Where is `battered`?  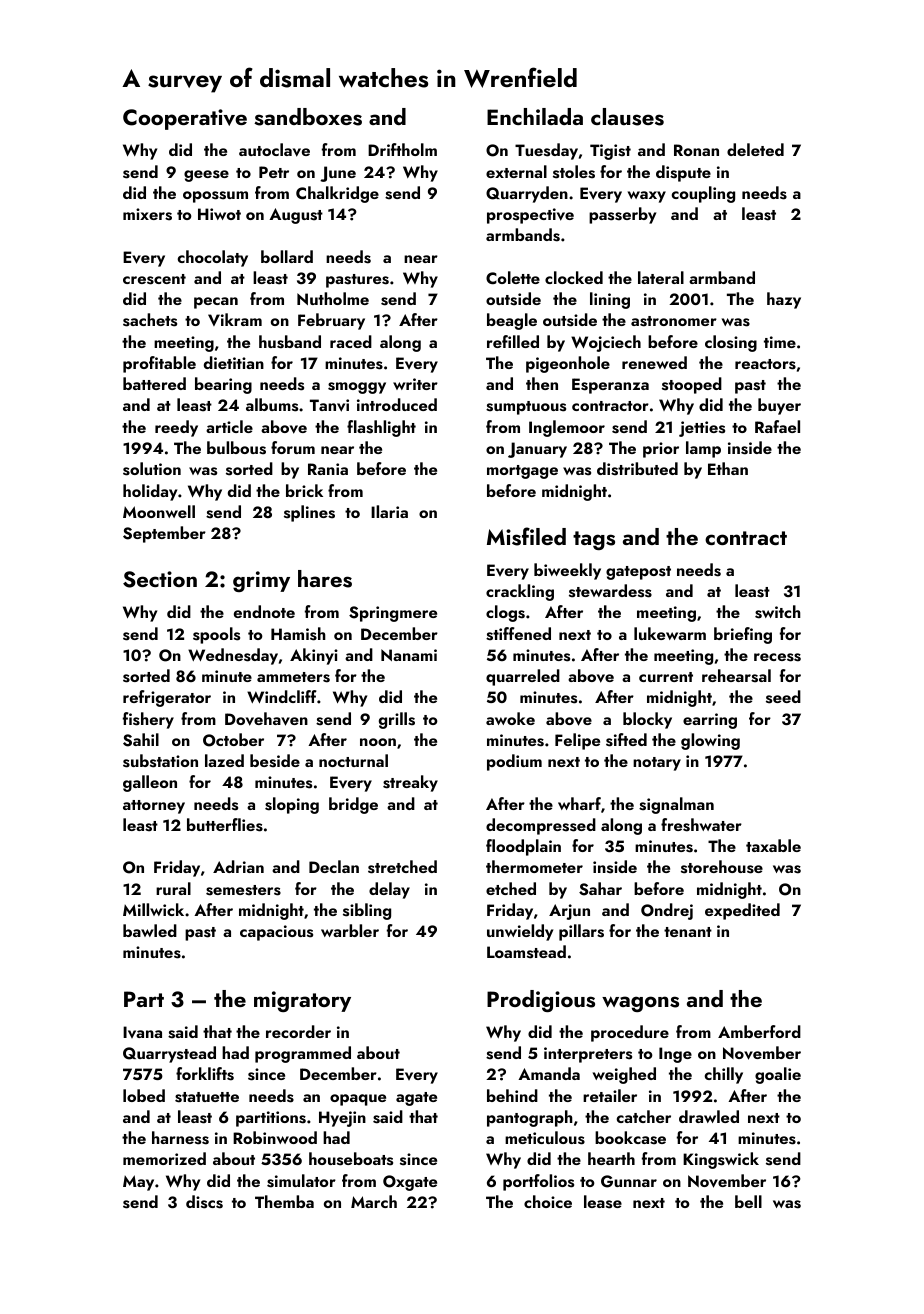 battered is located at coordinates (154, 383).
